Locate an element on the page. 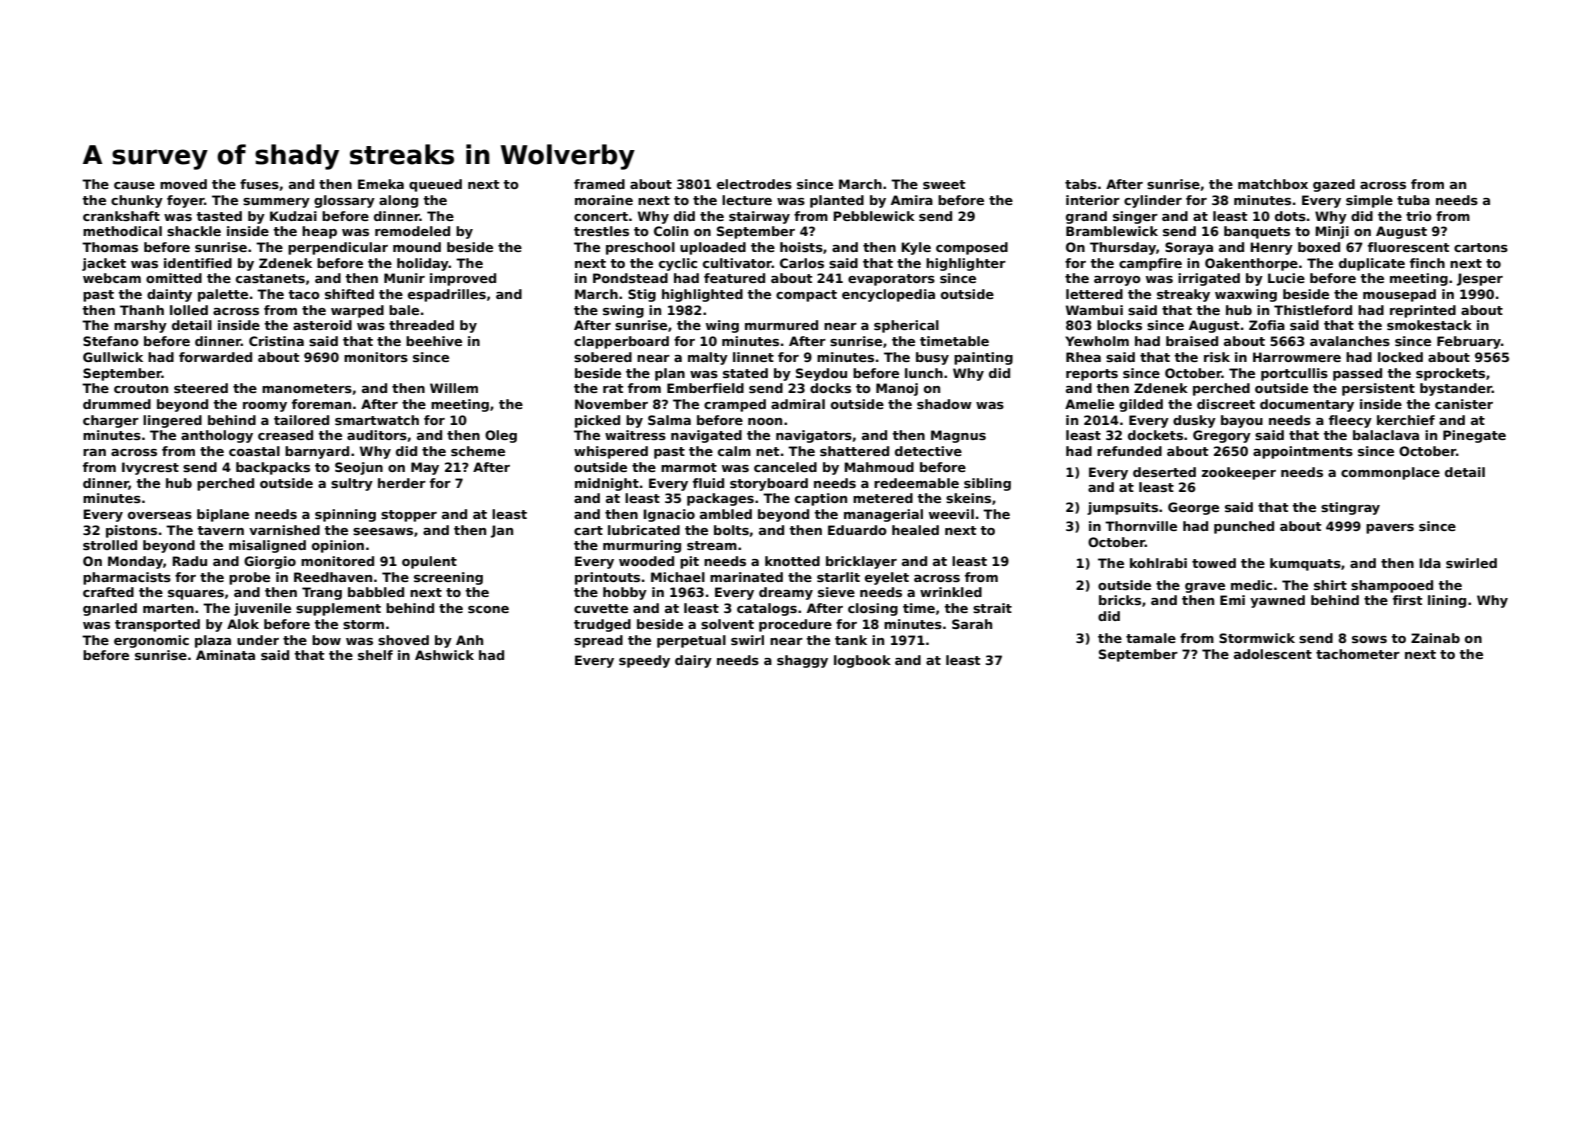 The height and width of the page is (1126, 1593). Lucie is located at coordinates (1286, 278).
